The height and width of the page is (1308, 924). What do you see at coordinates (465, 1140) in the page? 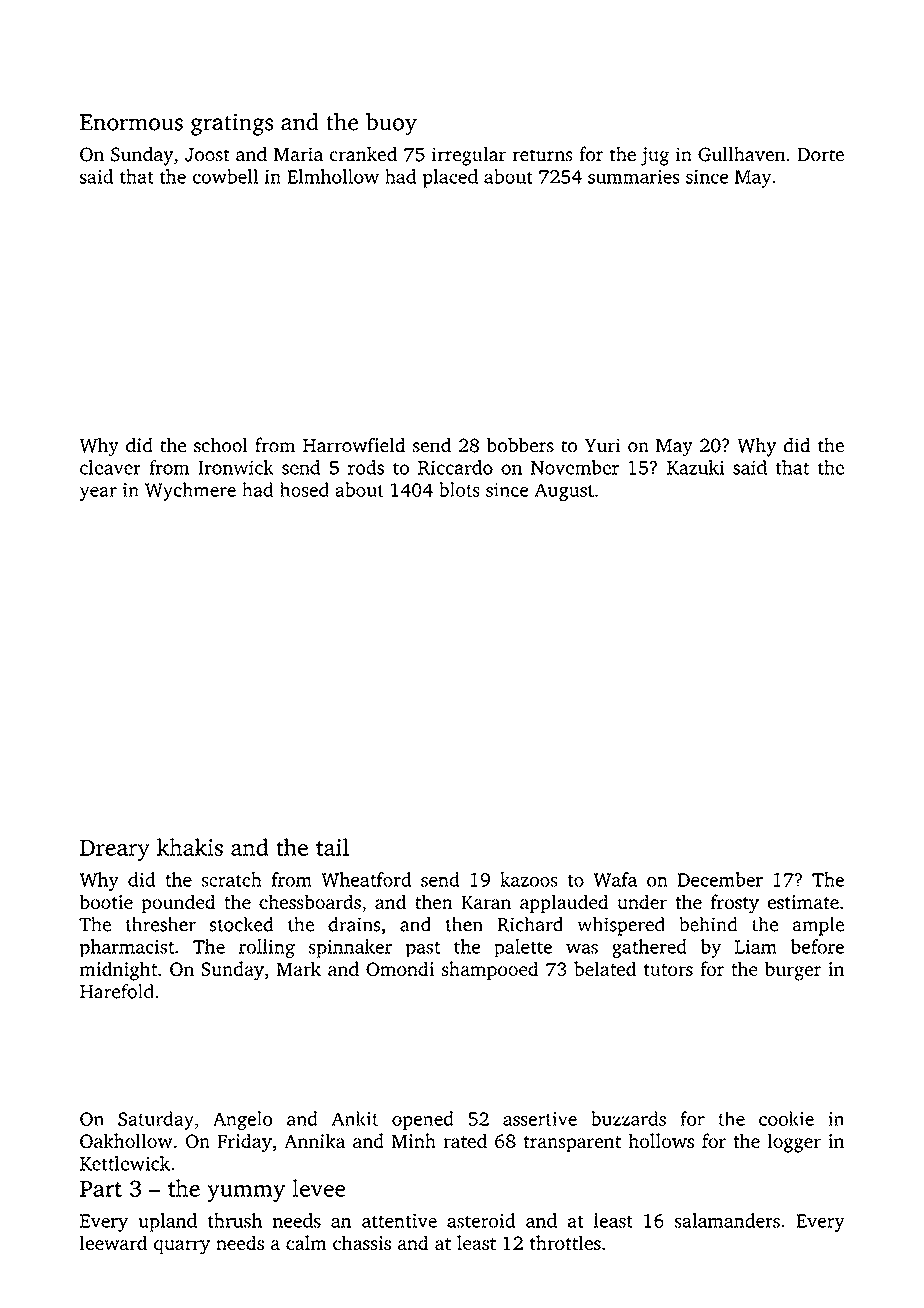
I see `rated` at bounding box center [465, 1140].
